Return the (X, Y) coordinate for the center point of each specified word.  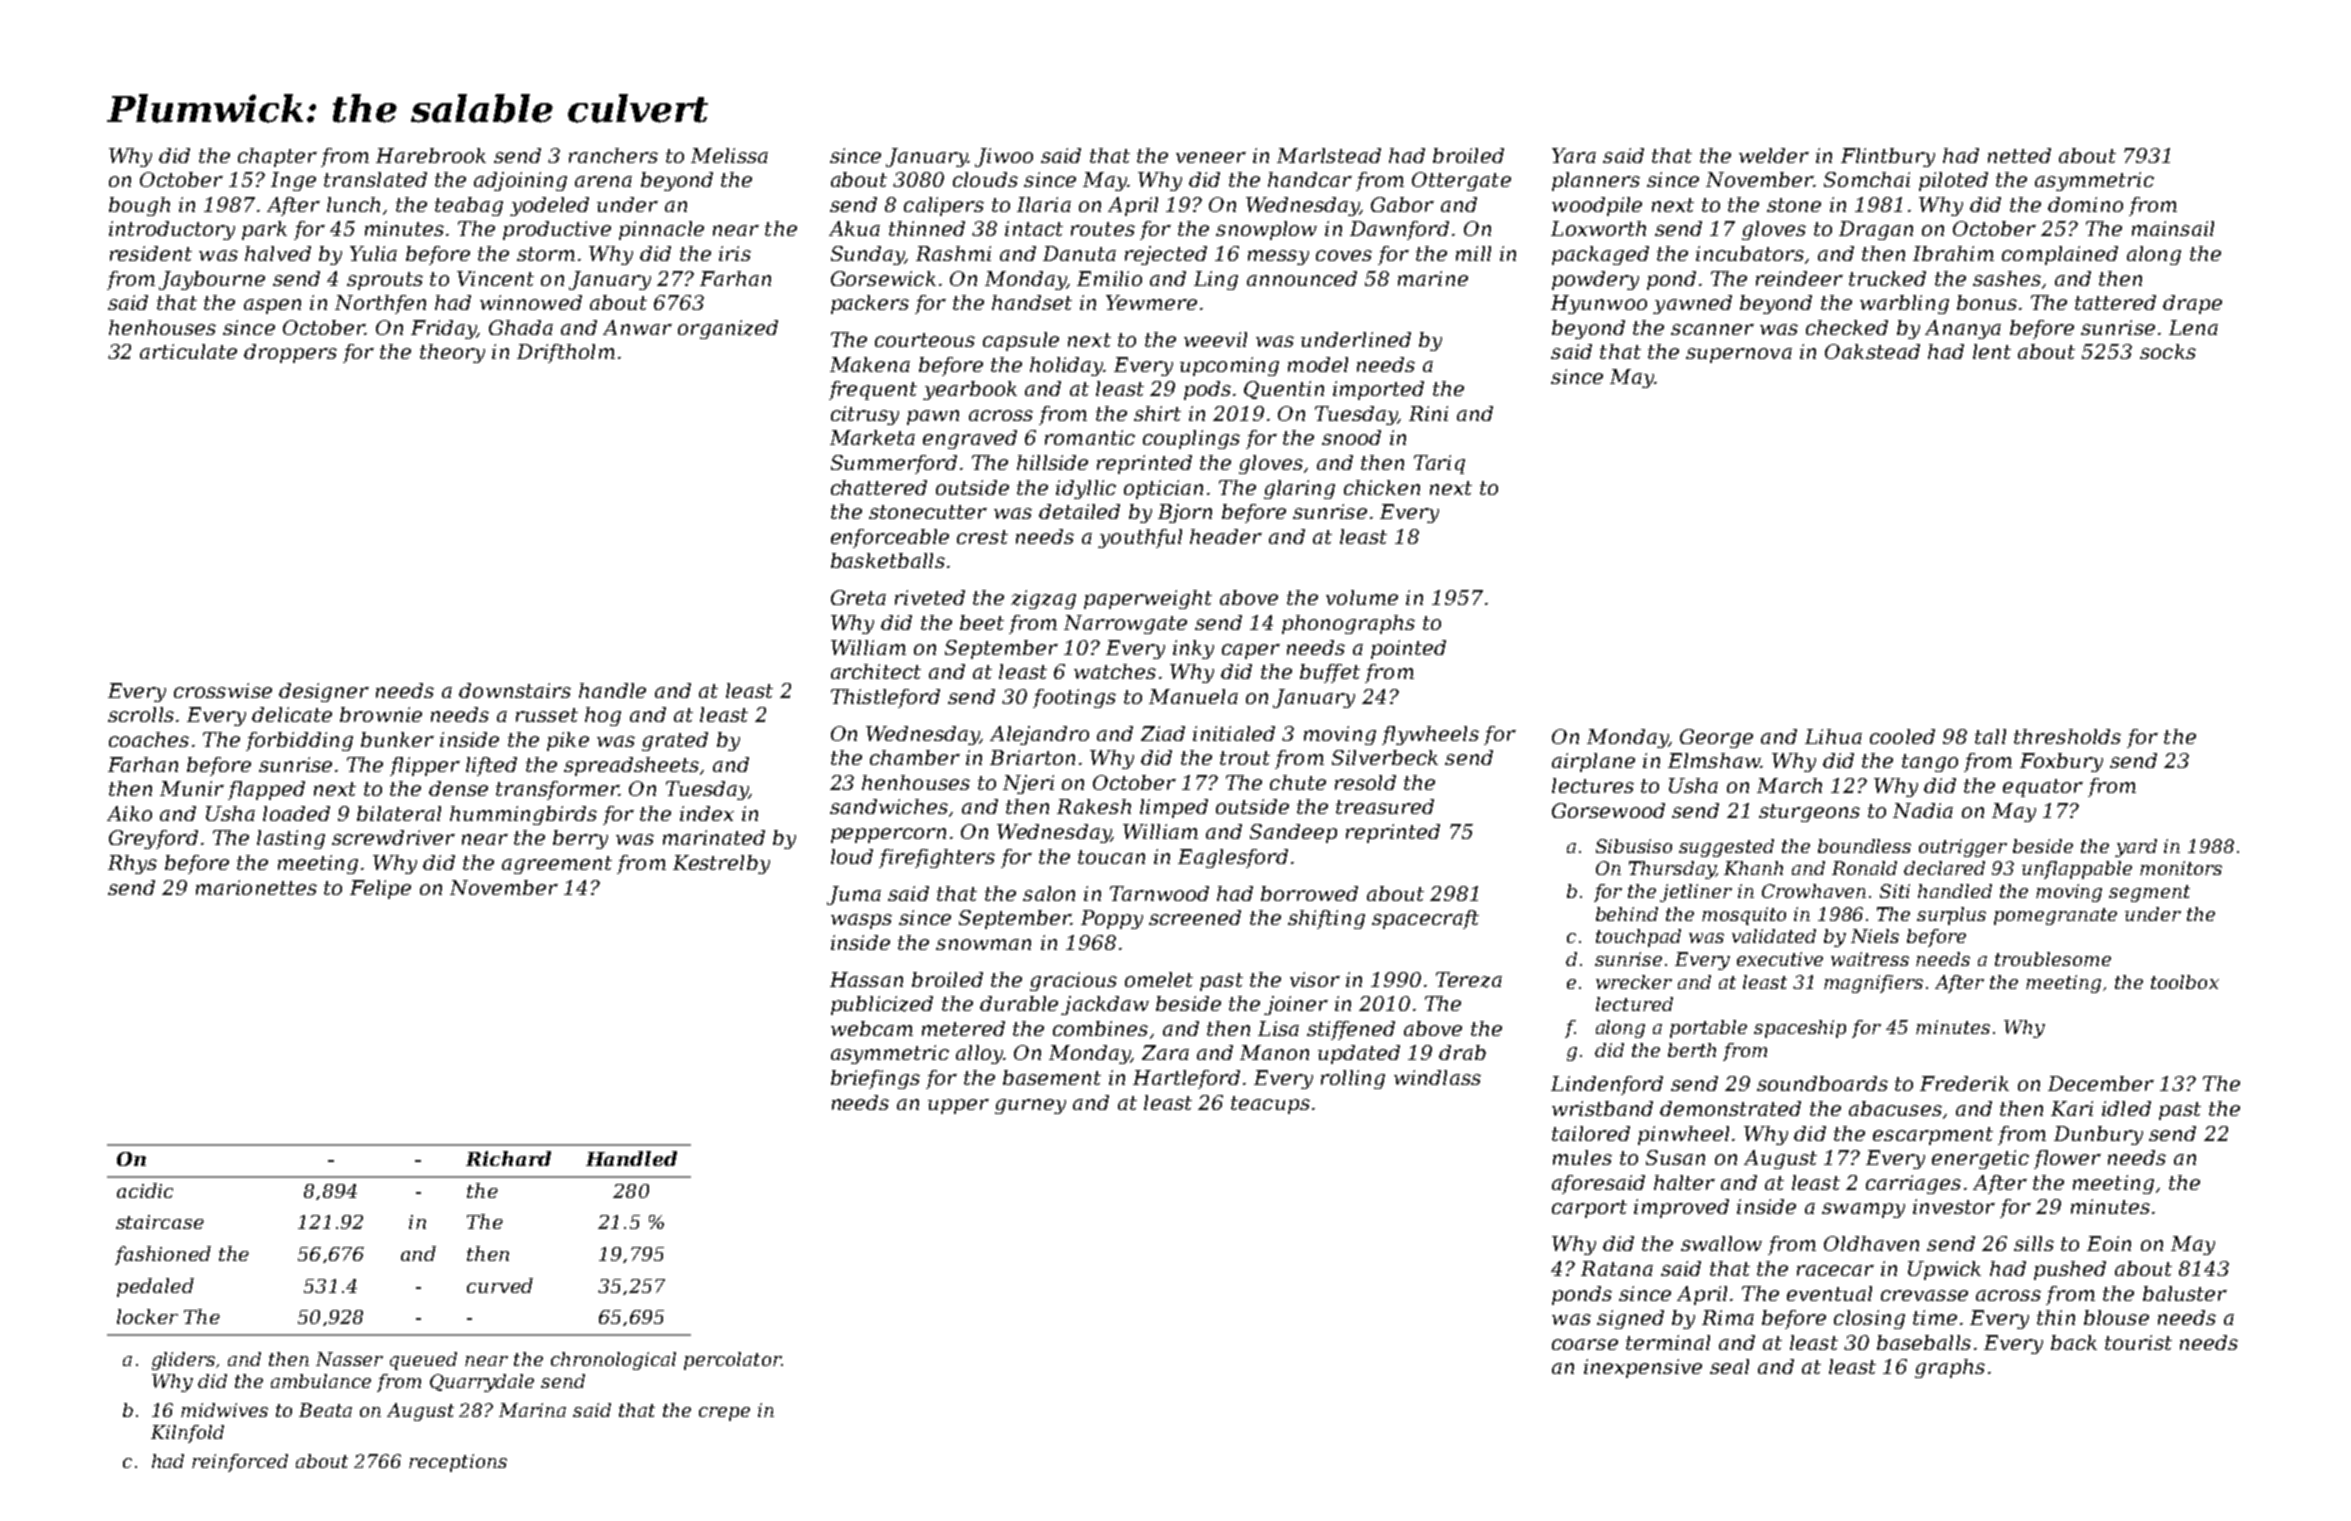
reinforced (240, 1463)
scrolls (141, 714)
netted (2019, 155)
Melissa (729, 155)
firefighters (937, 858)
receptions (458, 1463)
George (1716, 738)
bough (139, 206)
